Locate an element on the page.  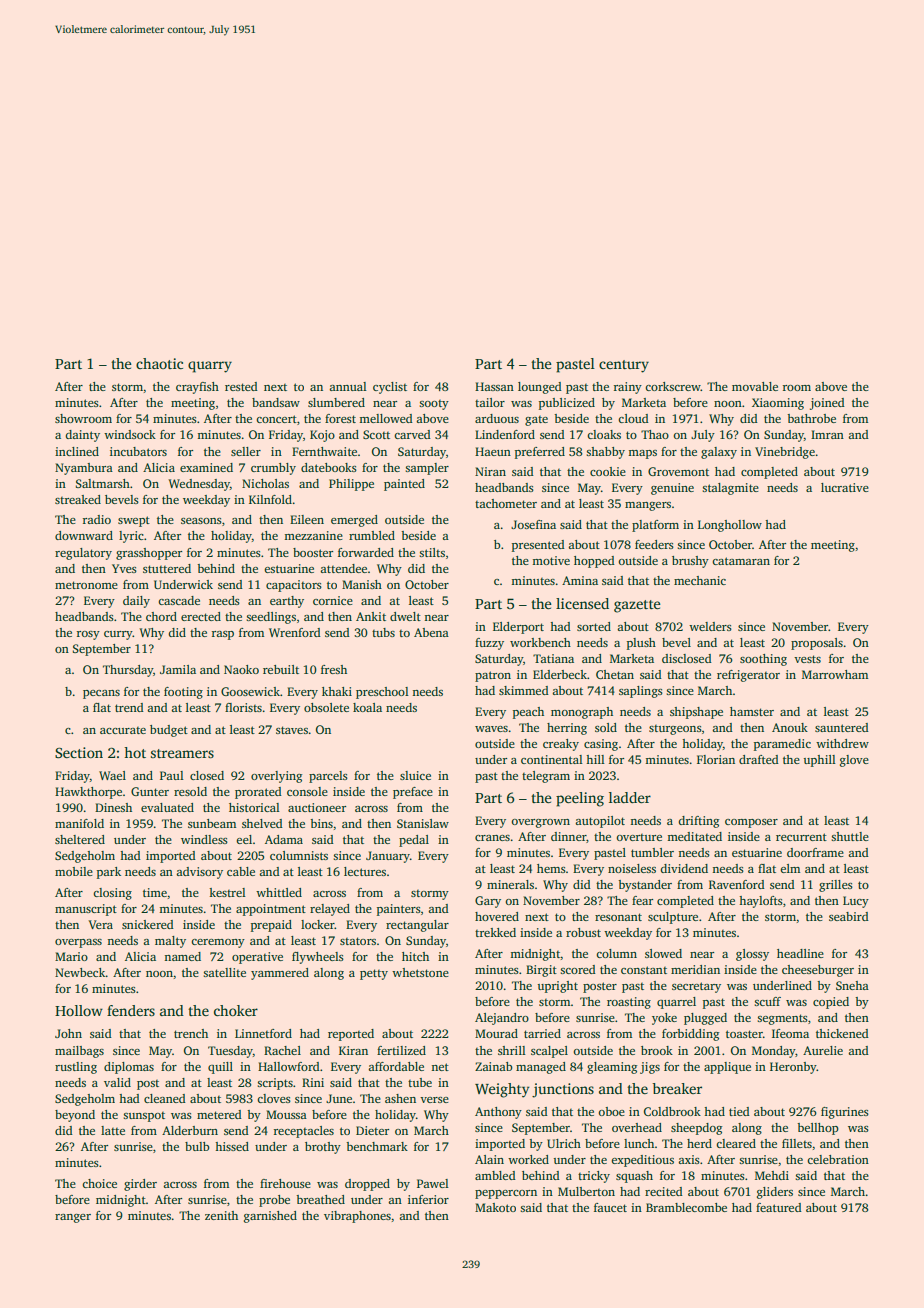
hovered is located at coordinates (497, 916).
